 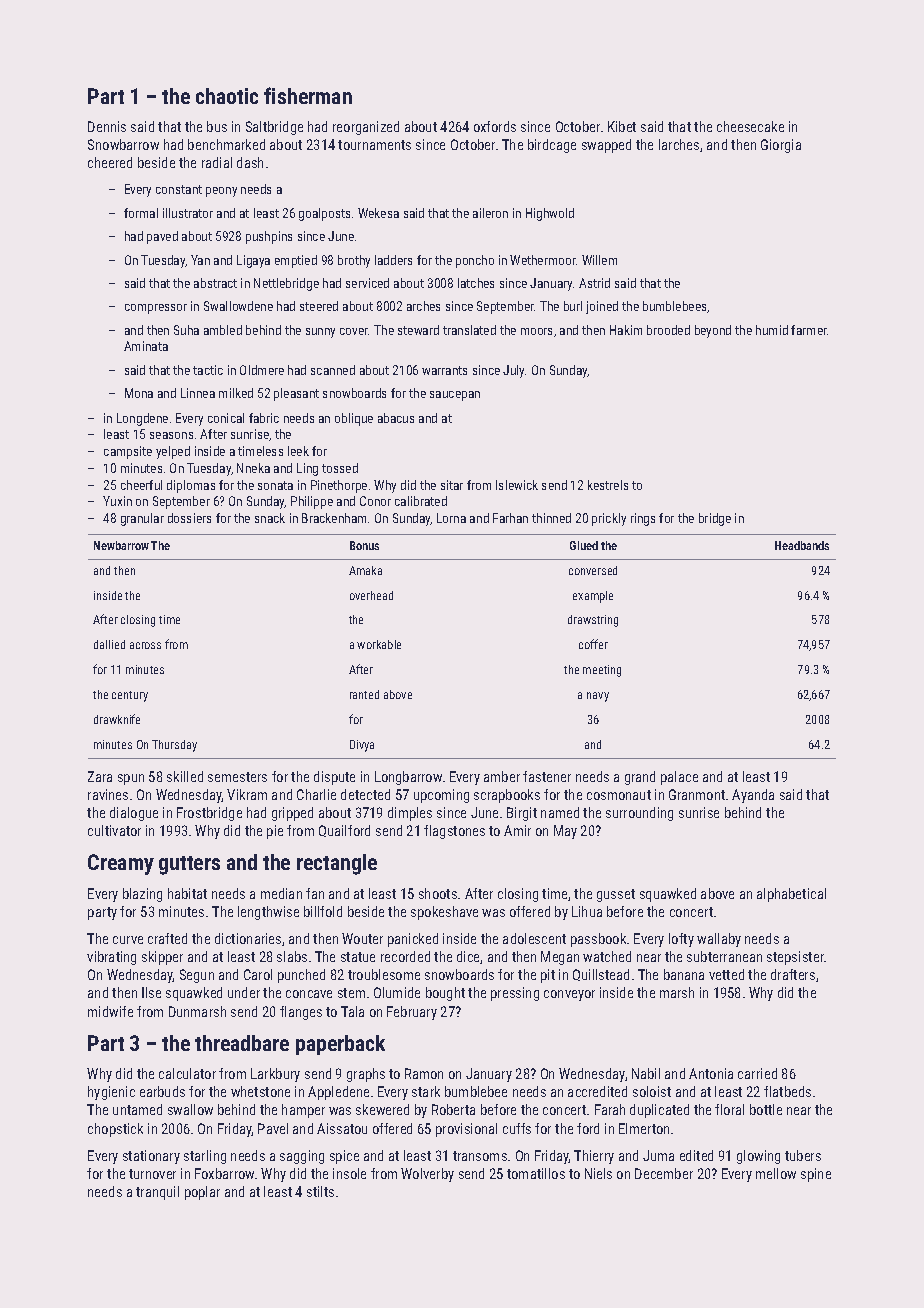 I want to click on Highwold, so click(x=550, y=214).
